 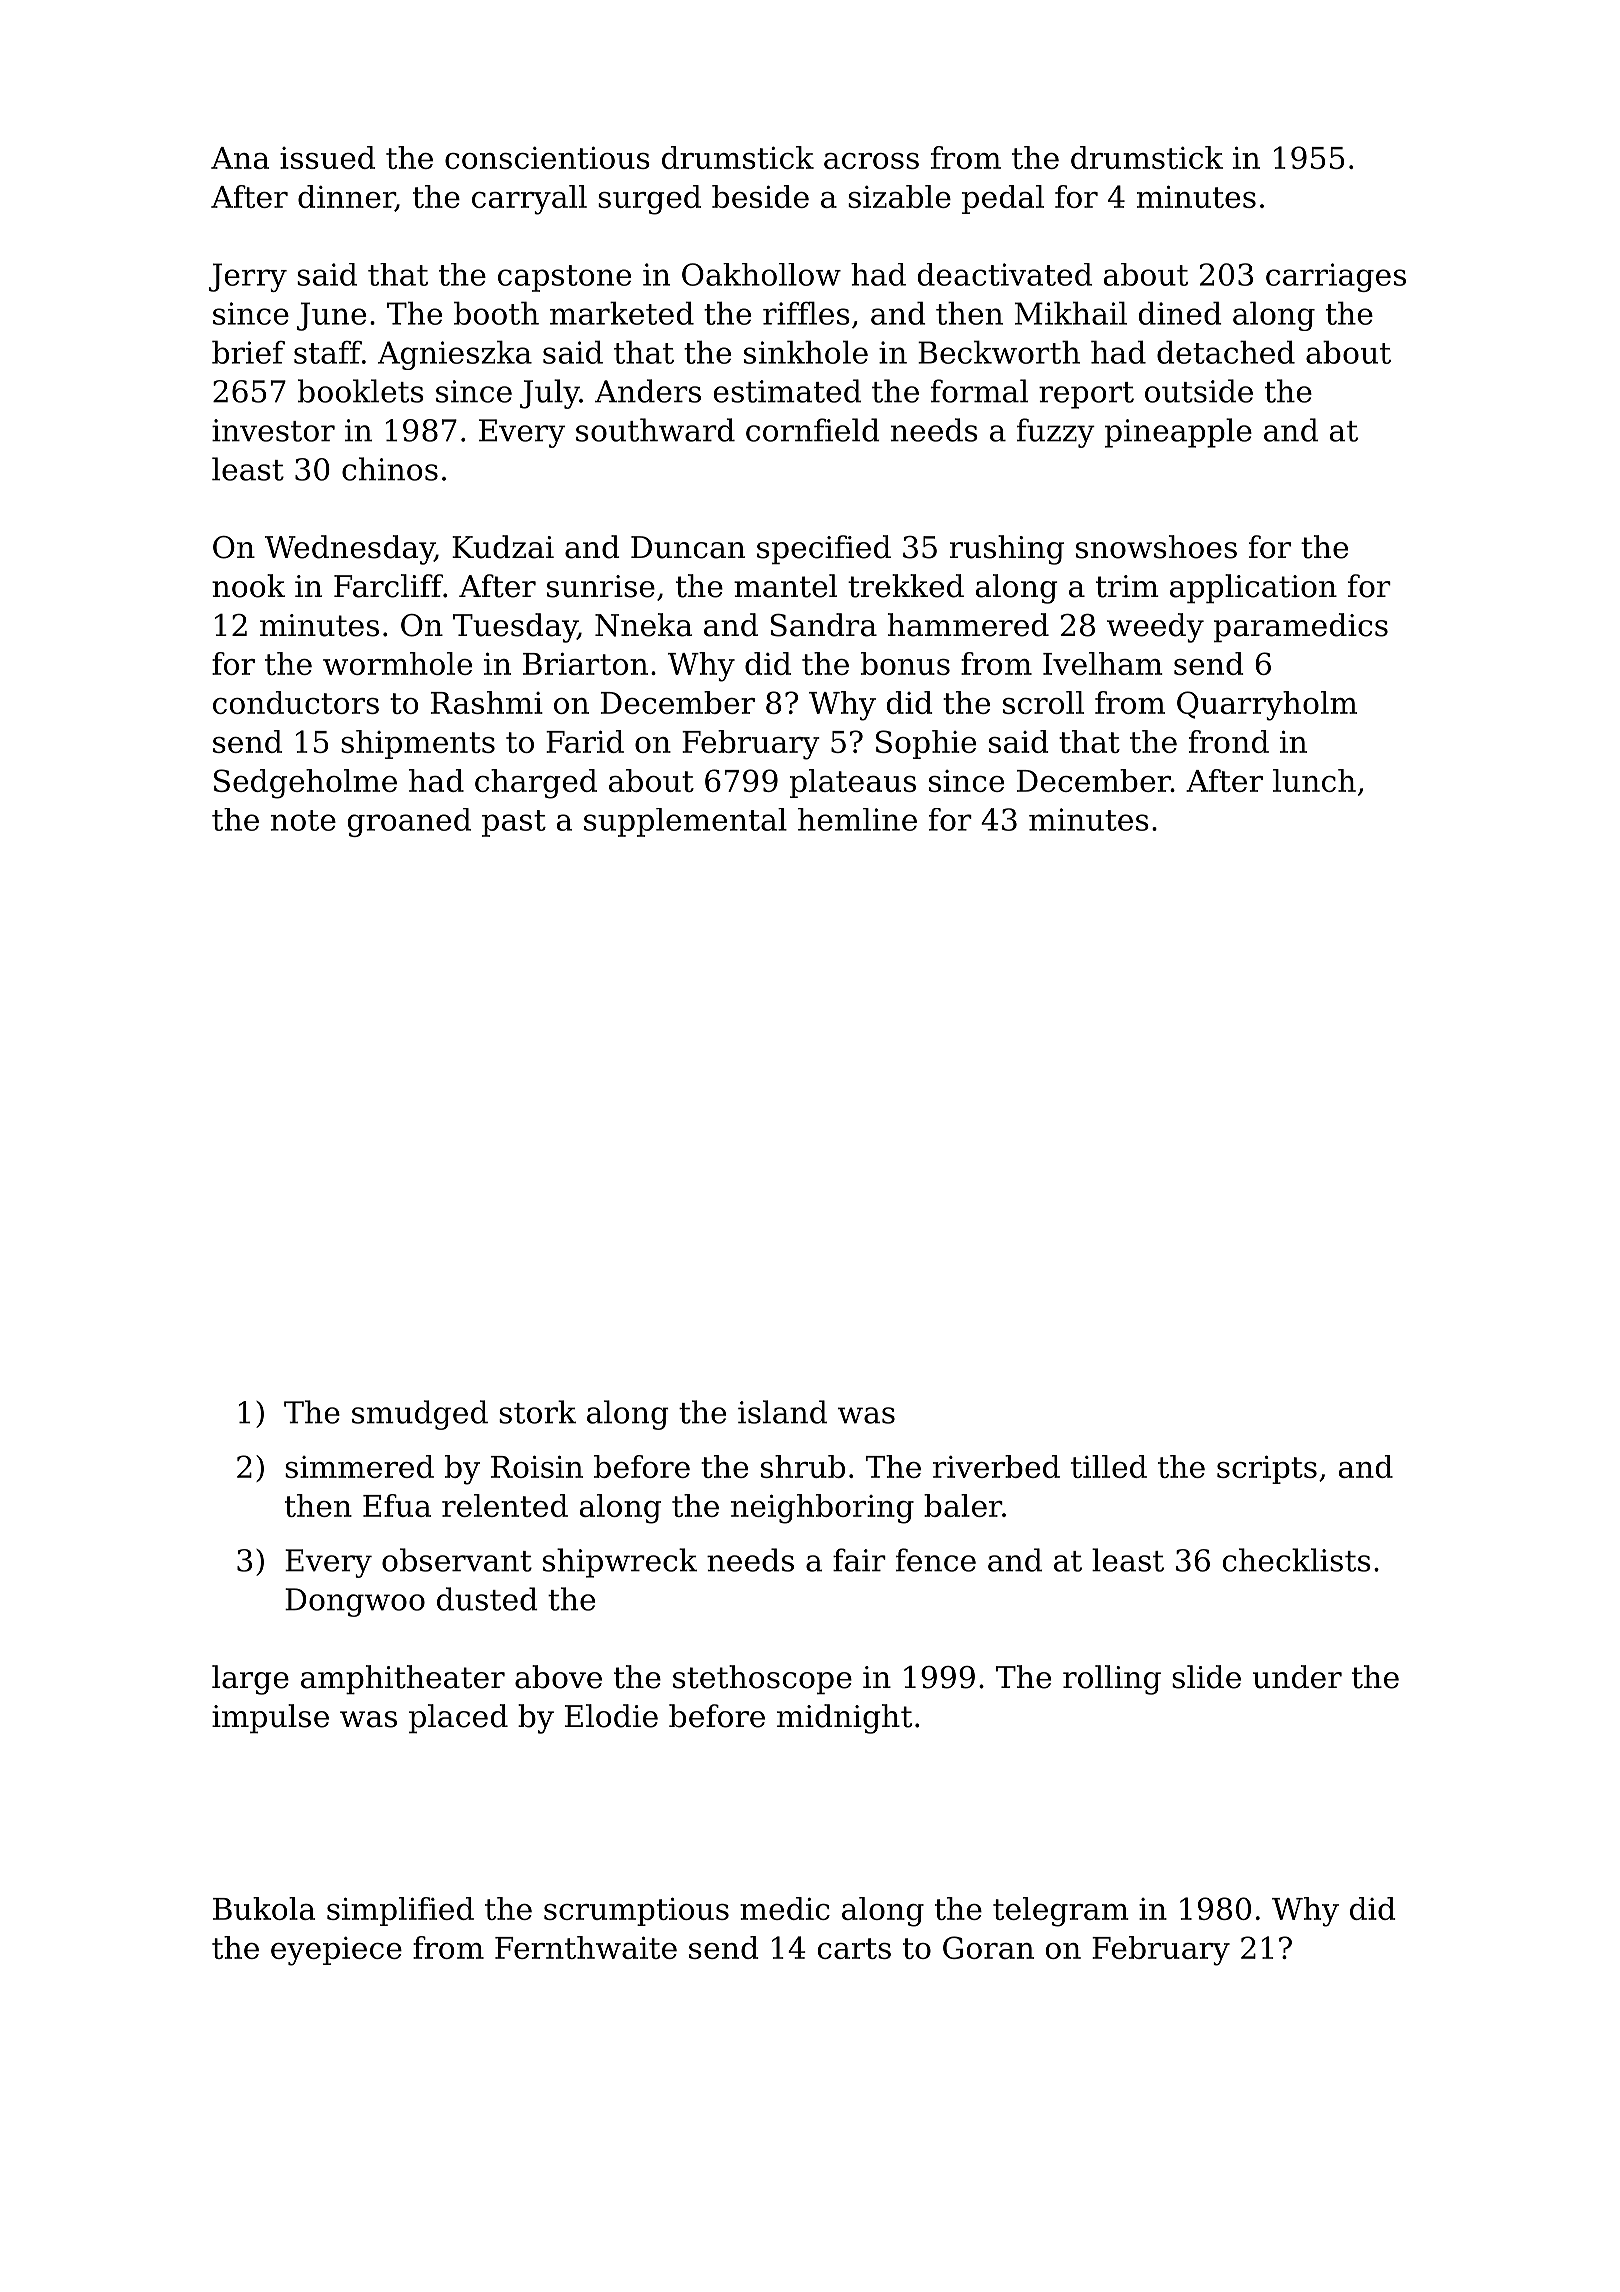 I want to click on Sophie, so click(x=926, y=744).
